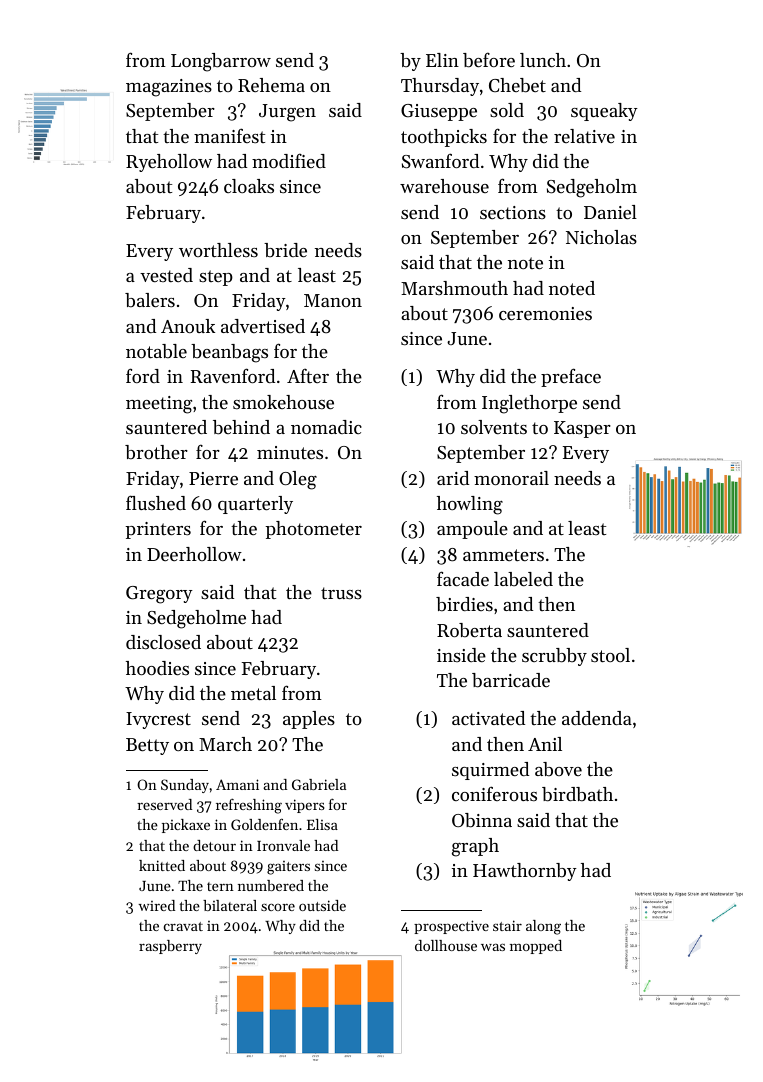  What do you see at coordinates (162, 865) in the screenshot?
I see `knitted` at bounding box center [162, 865].
